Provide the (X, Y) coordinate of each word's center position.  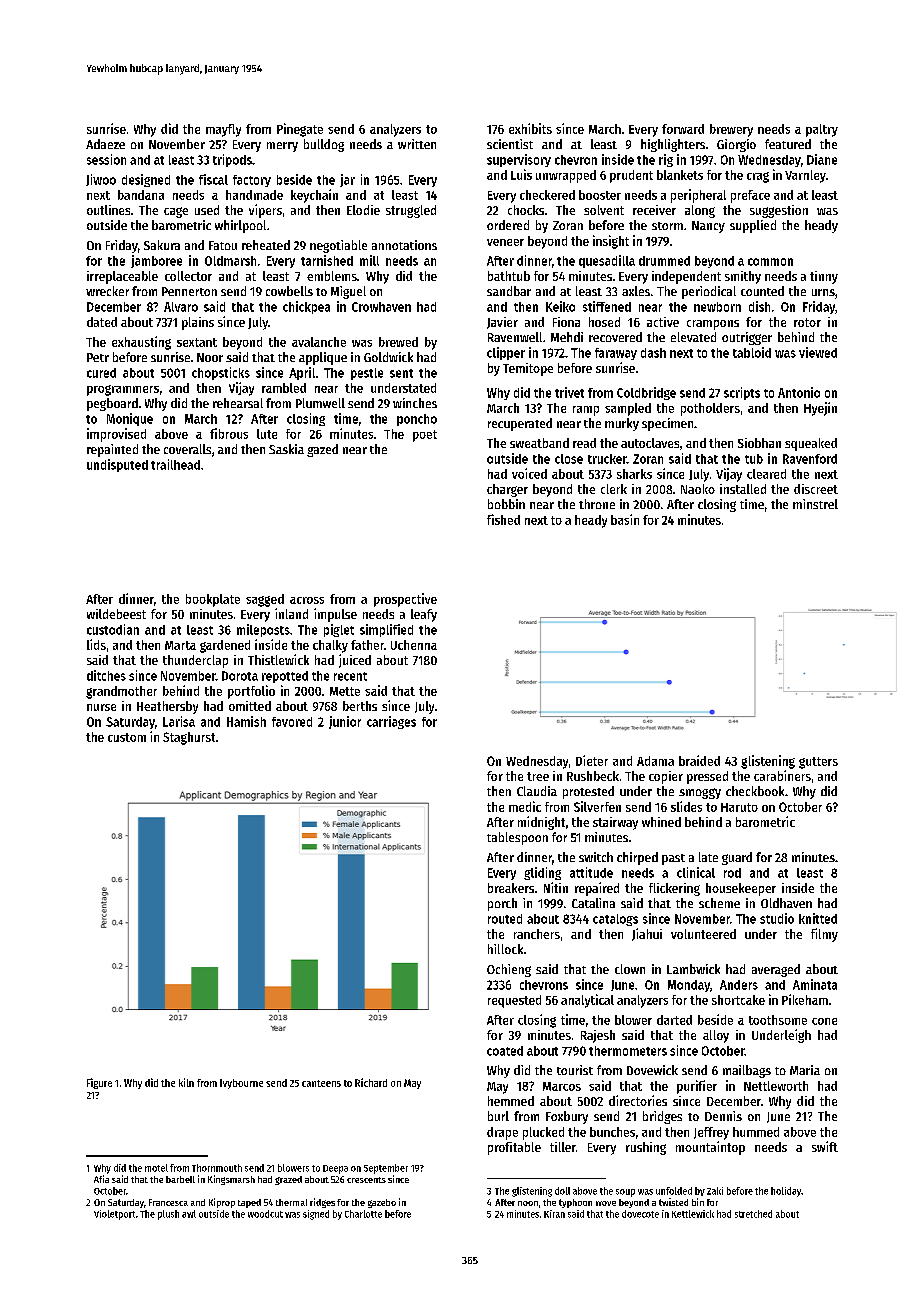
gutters (818, 763)
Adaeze (105, 144)
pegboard (112, 404)
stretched (753, 1214)
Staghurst (189, 738)
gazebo (382, 1203)
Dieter (592, 760)
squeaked (811, 444)
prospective (405, 600)
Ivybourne (241, 1084)
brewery (731, 130)
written (417, 144)
